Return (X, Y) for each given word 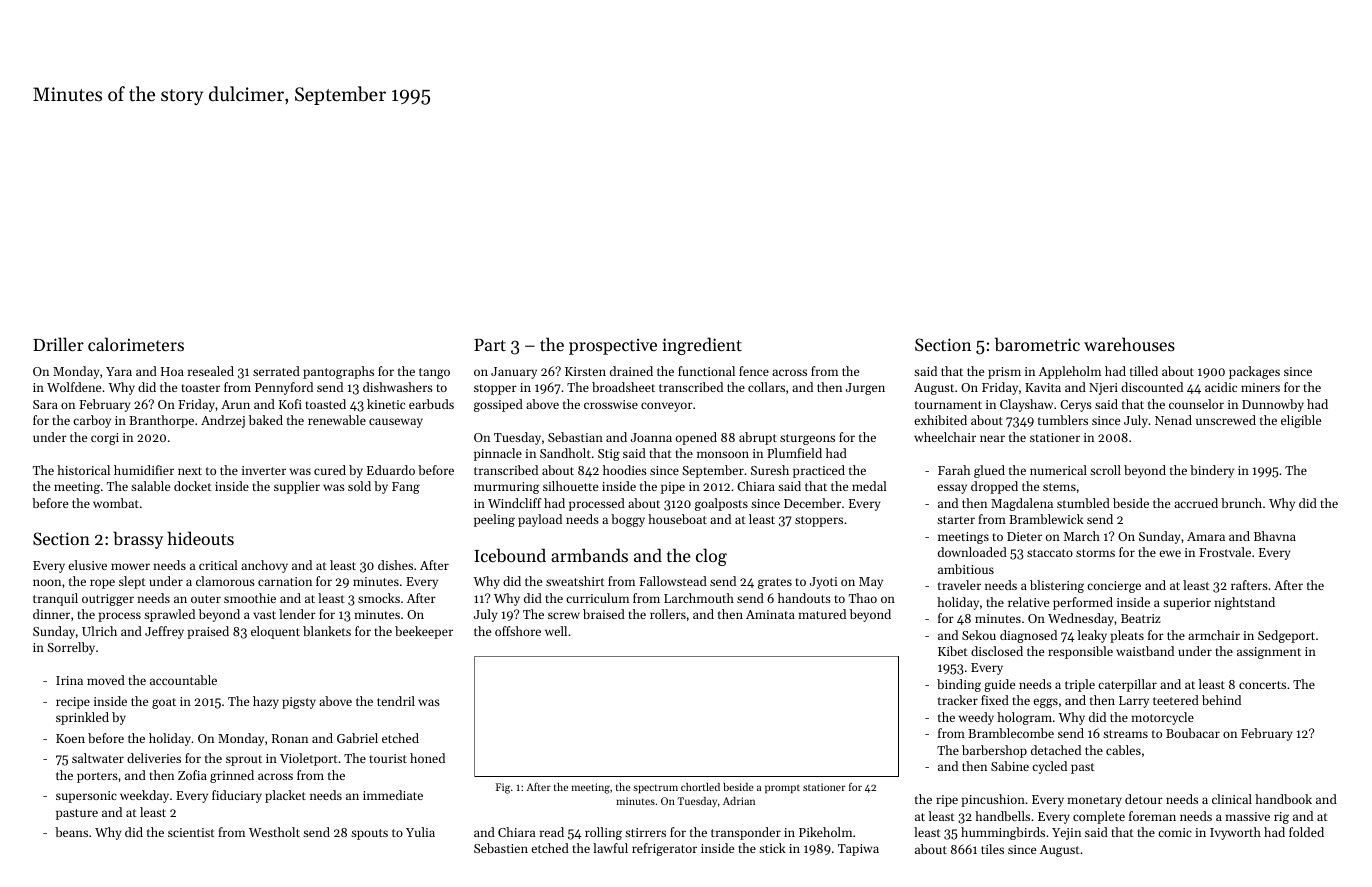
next (190, 471)
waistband (1145, 651)
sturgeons (807, 439)
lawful (610, 848)
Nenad (1173, 420)
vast (264, 615)
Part (490, 345)
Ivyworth (1235, 833)
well (556, 631)
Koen (70, 738)
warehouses (1129, 344)
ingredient (702, 346)
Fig (503, 788)
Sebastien (501, 848)
